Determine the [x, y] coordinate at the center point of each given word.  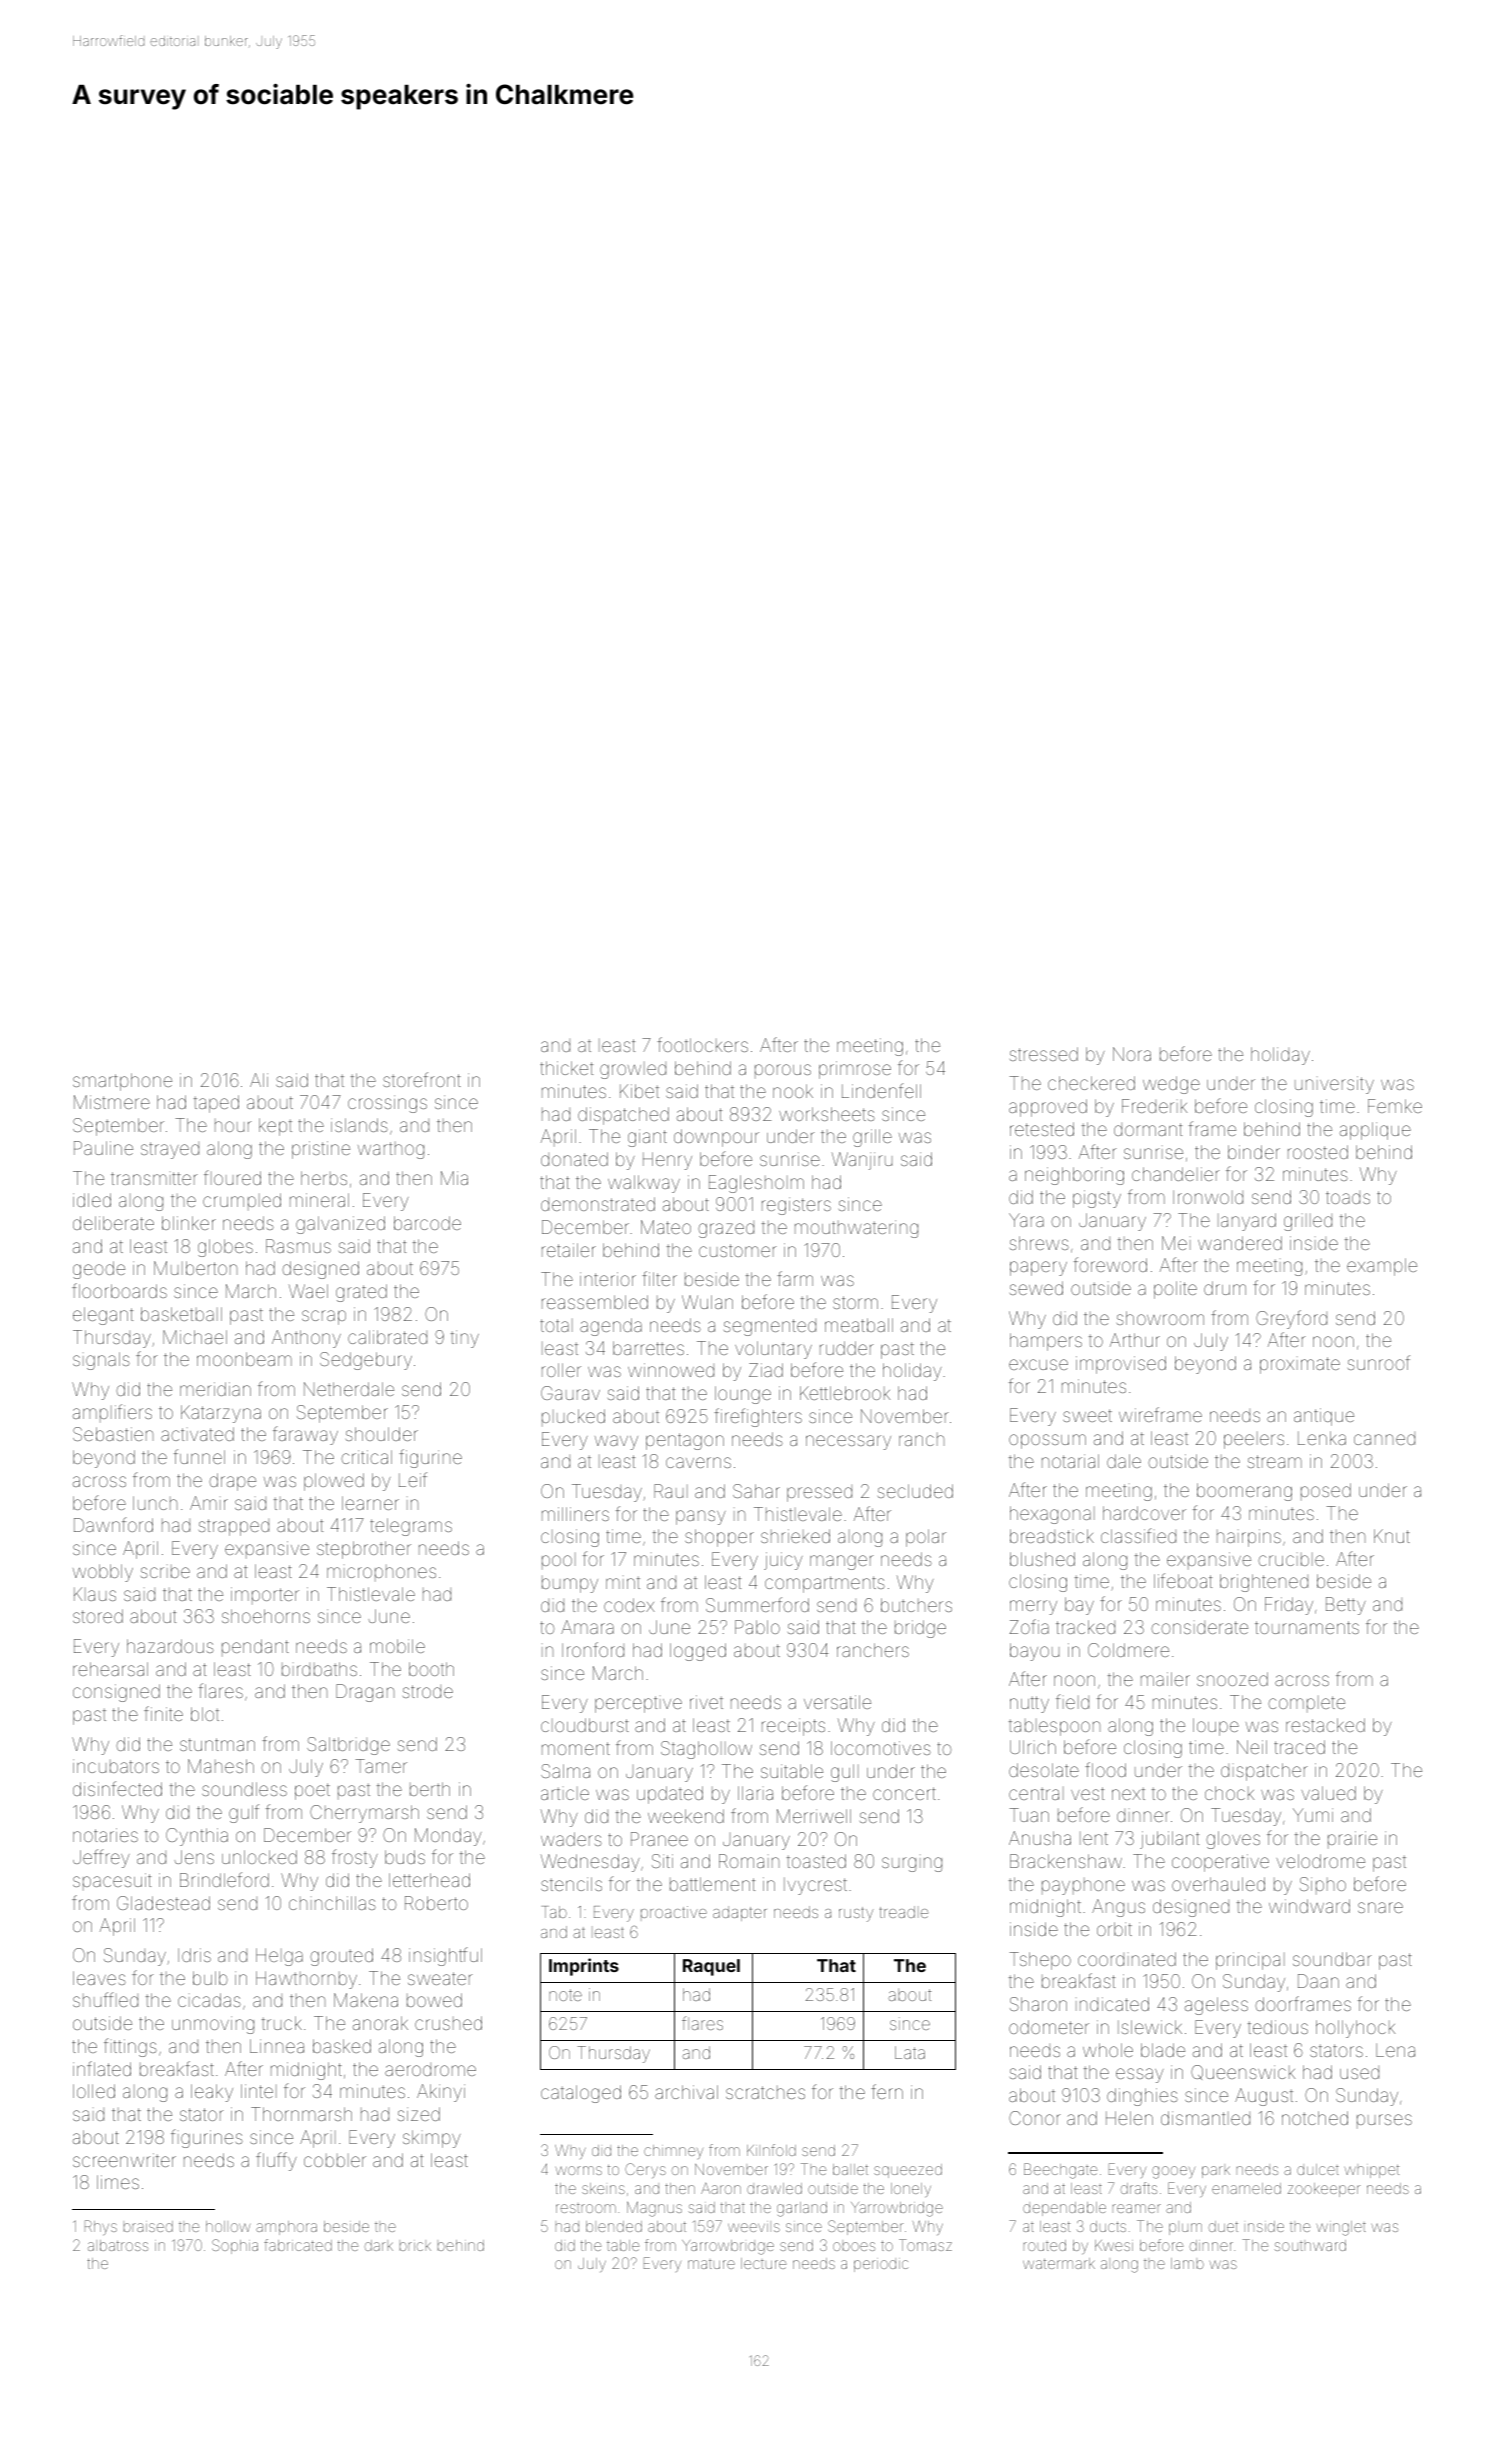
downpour [716, 1138]
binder [1254, 1152]
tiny [465, 1339]
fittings [130, 2047]
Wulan [707, 1302]
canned [1384, 1438]
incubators [116, 1766]
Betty [1346, 1606]
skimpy [432, 2139]
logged [698, 1652]
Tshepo [1040, 1961]
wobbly [103, 1573]
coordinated [1127, 1959]
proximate [1300, 1365]
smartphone [122, 1082]
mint [623, 1583]
